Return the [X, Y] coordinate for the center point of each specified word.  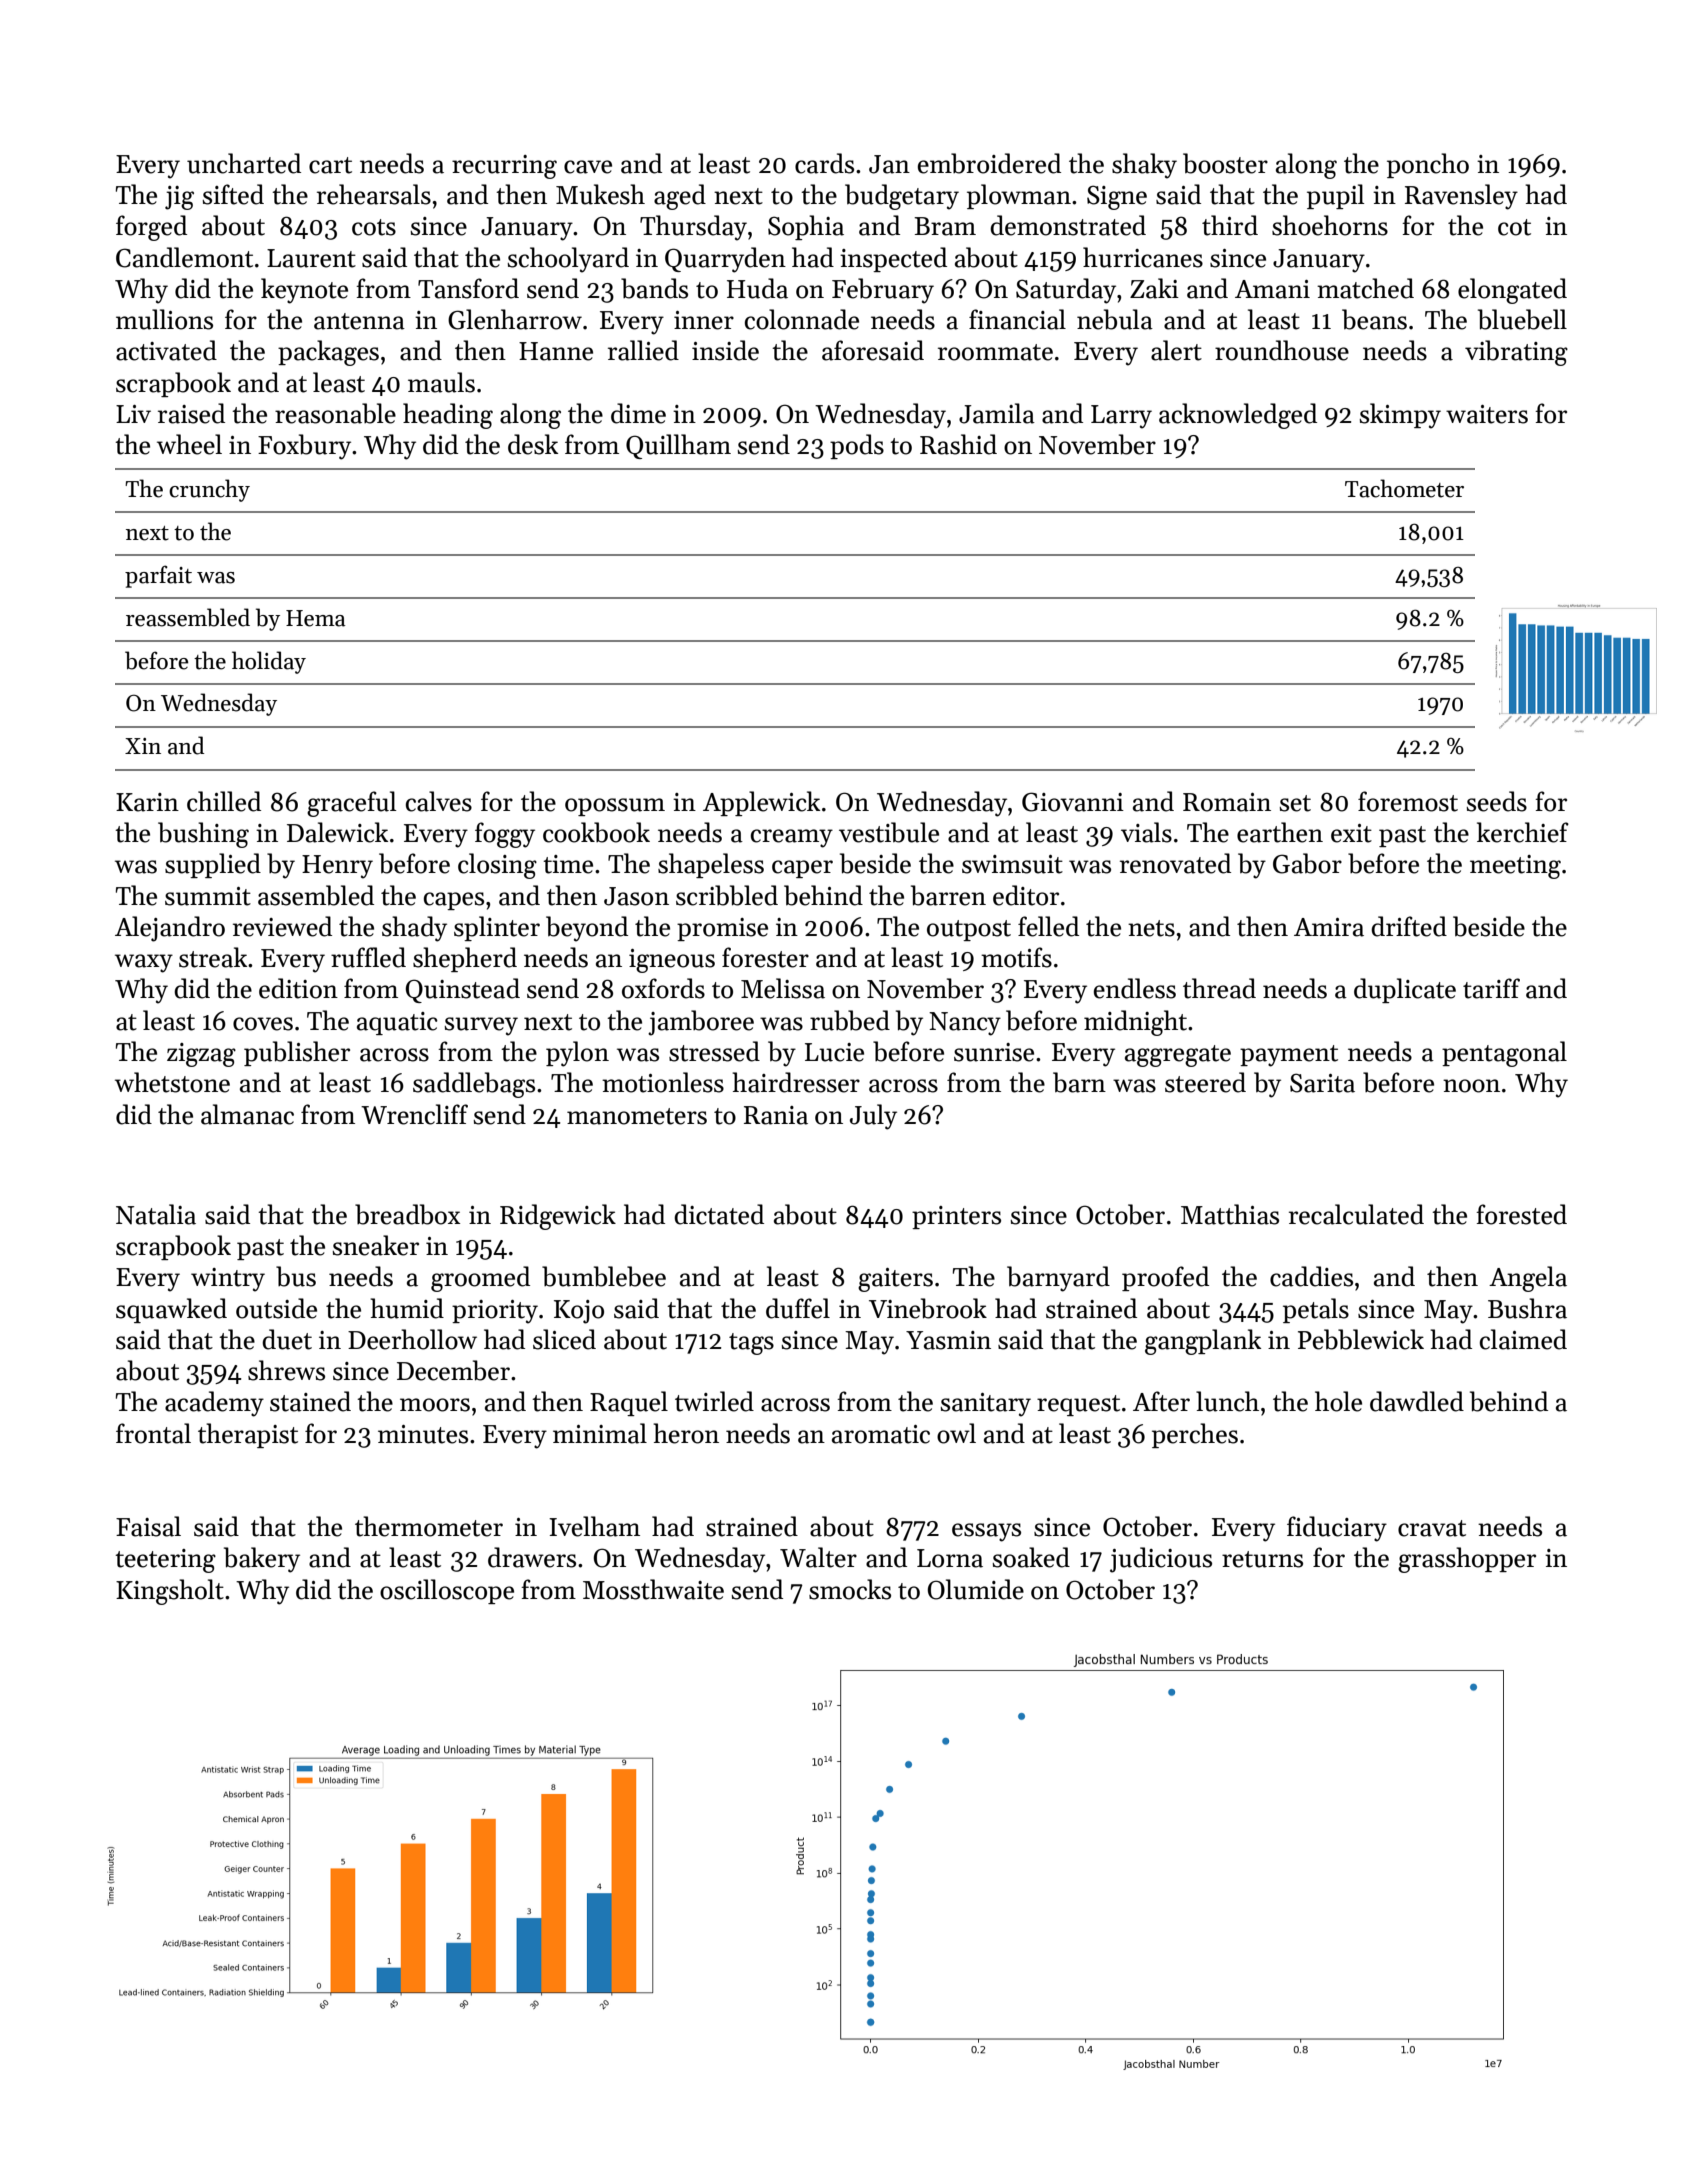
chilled [224, 801]
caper [802, 869]
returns [1262, 1559]
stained [310, 1401]
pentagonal [1504, 1054]
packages [328, 353]
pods [857, 446]
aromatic [881, 1434]
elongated [1512, 291]
